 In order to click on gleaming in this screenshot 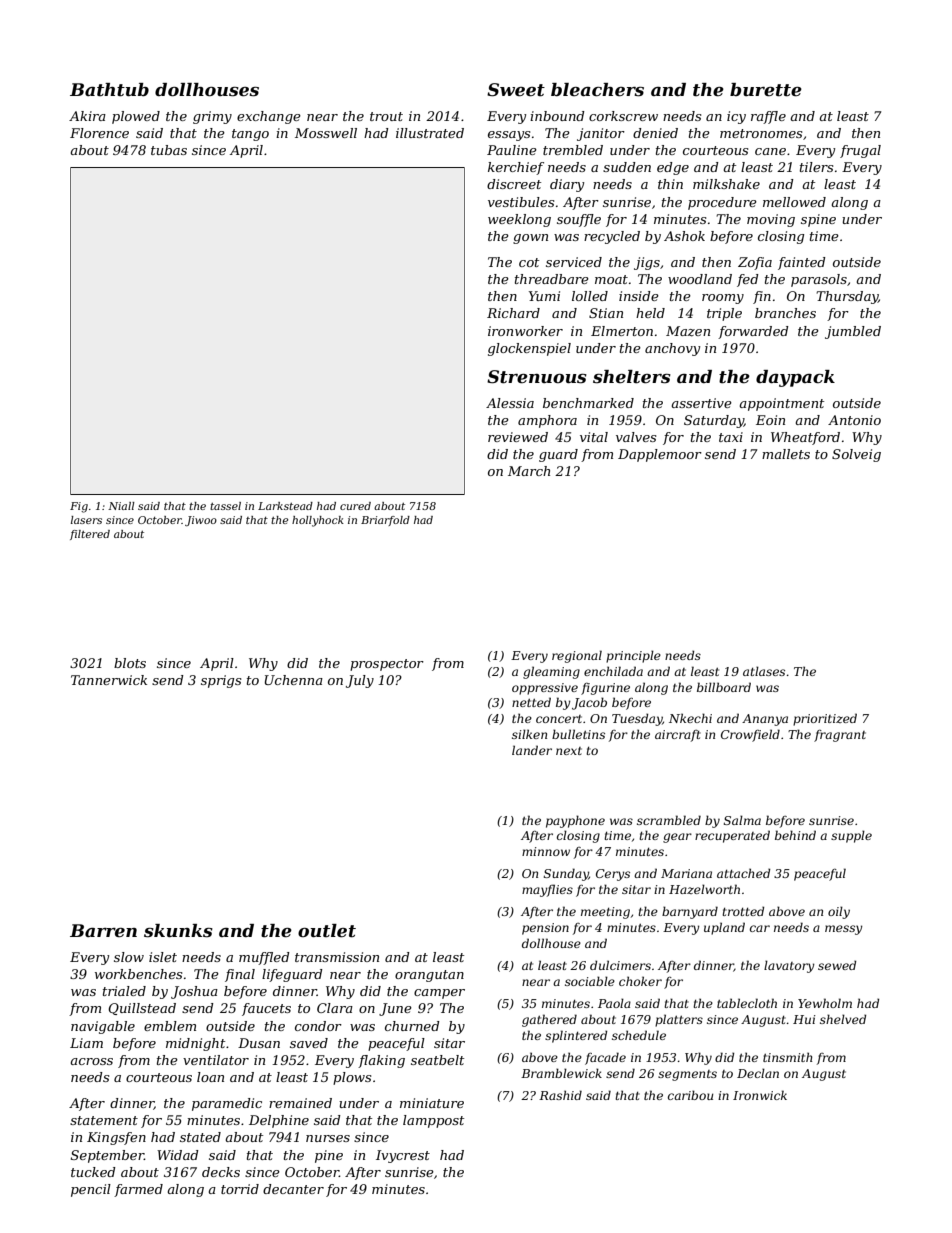, I will do `click(551, 672)`.
